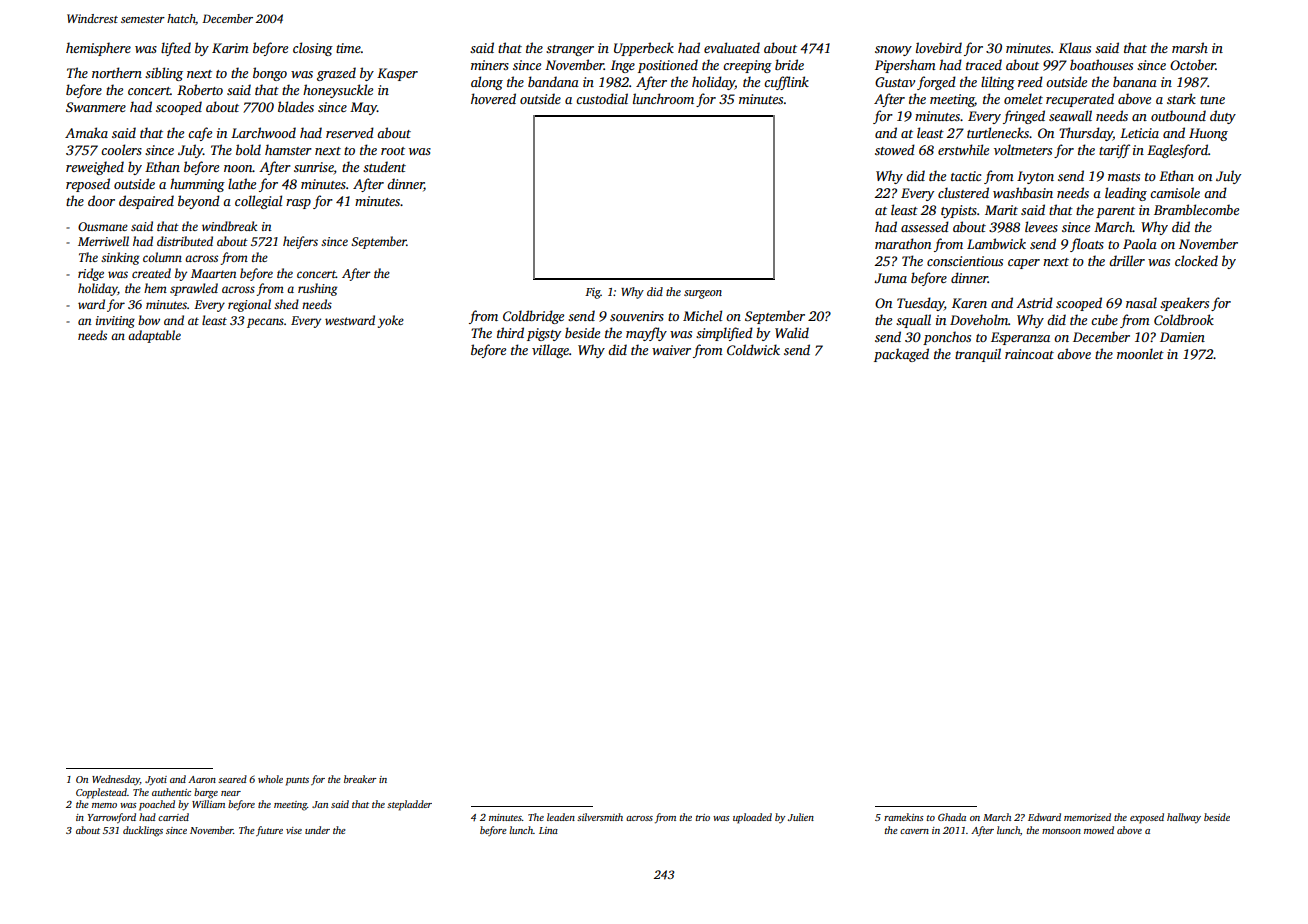 This document has height=924, width=1308. I want to click on leading, so click(1126, 194).
